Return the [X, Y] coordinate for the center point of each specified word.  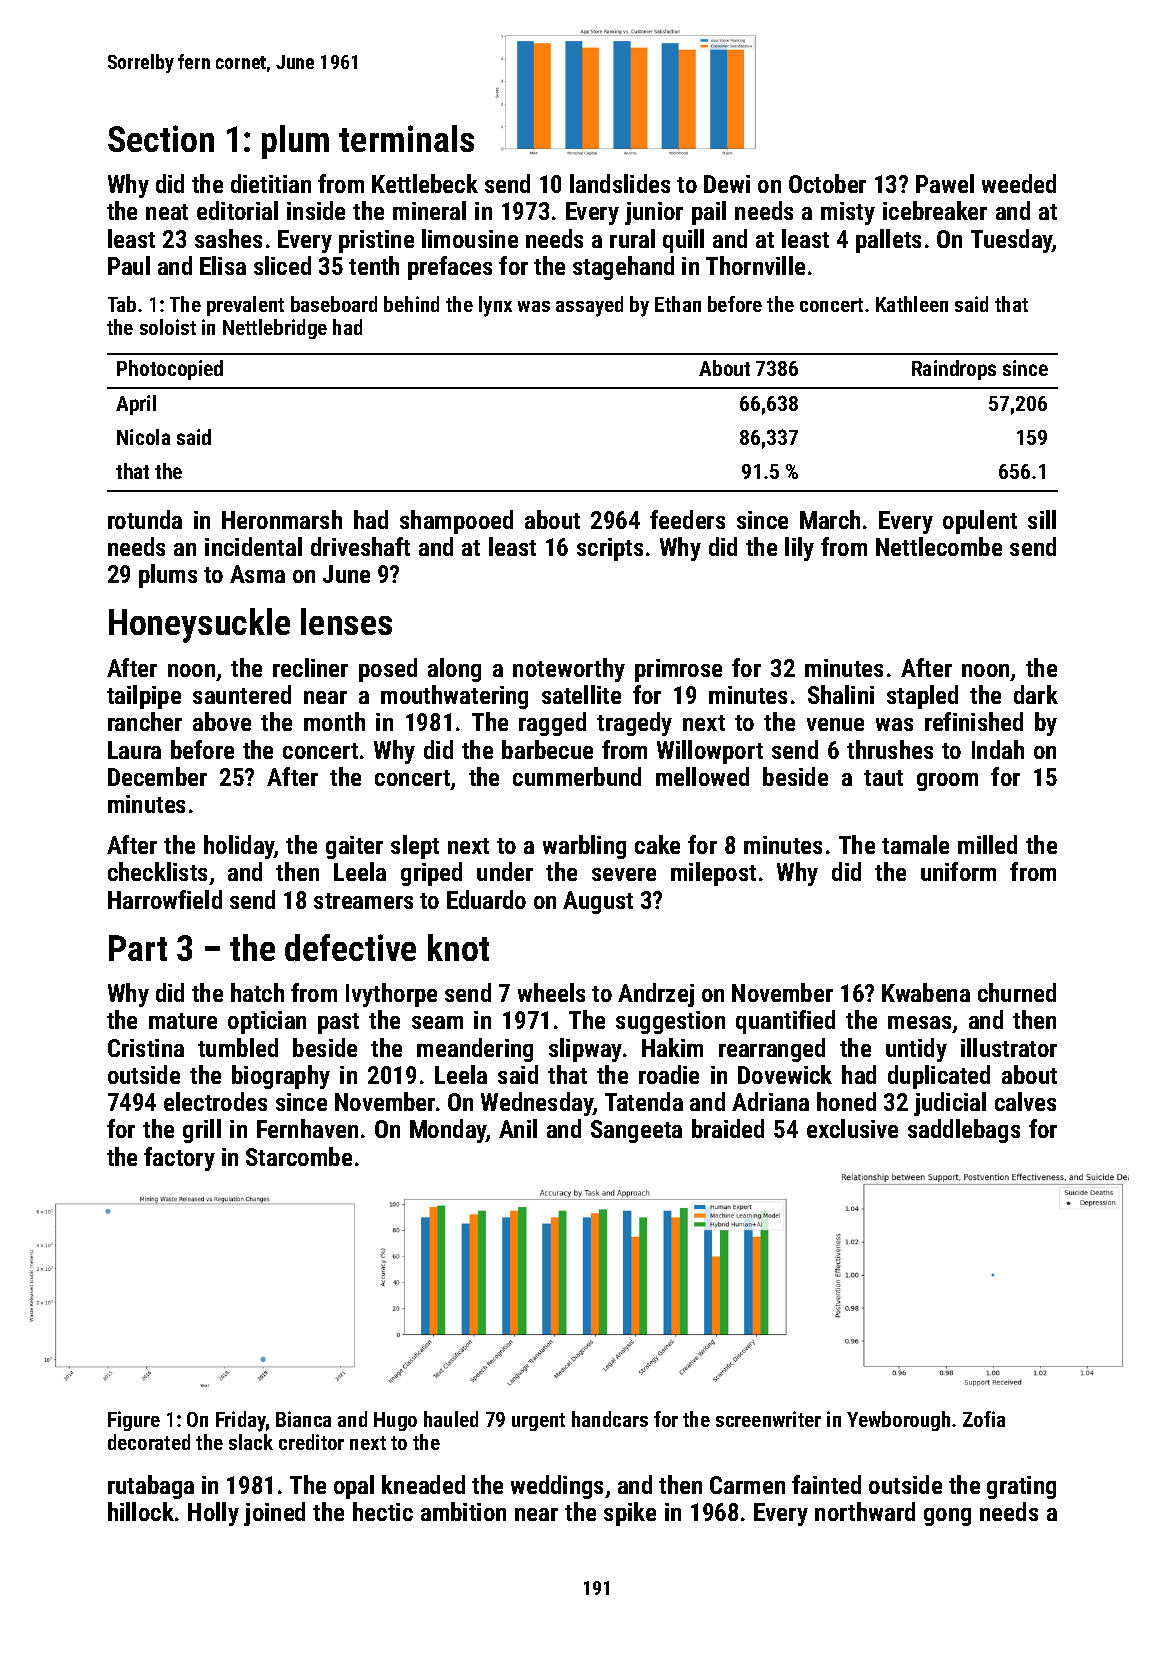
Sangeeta [636, 1131]
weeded [1019, 183]
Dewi [727, 184]
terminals [406, 138]
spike [630, 1514]
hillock [141, 1511]
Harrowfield [165, 899]
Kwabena [926, 992]
